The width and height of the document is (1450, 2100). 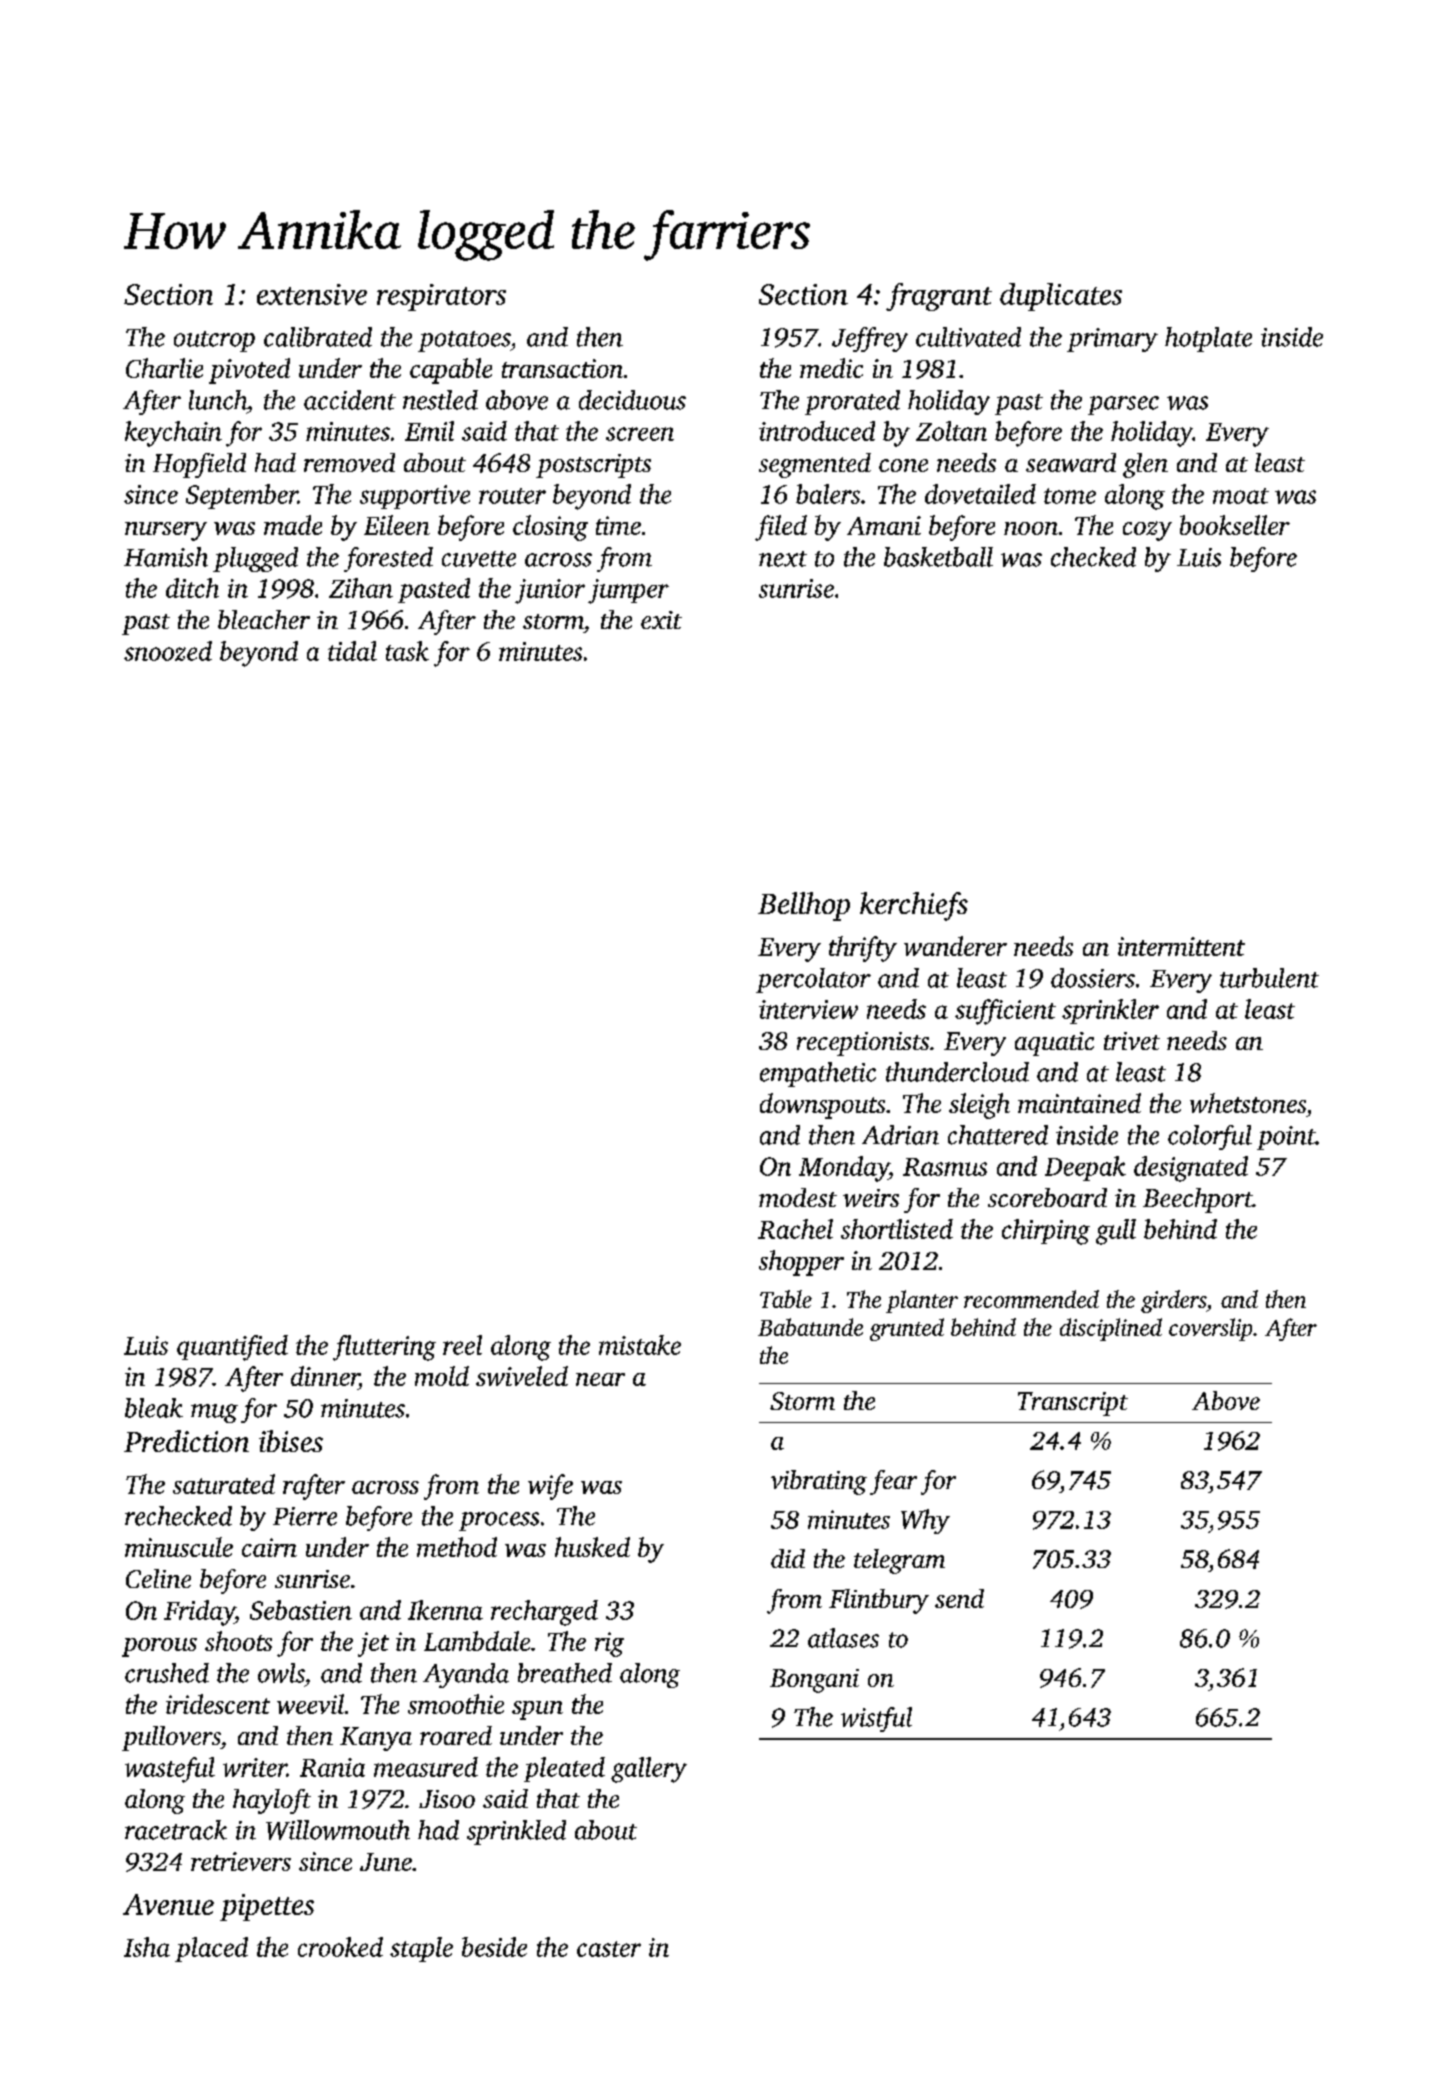 What do you see at coordinates (147, 1947) in the document?
I see `Isha` at bounding box center [147, 1947].
